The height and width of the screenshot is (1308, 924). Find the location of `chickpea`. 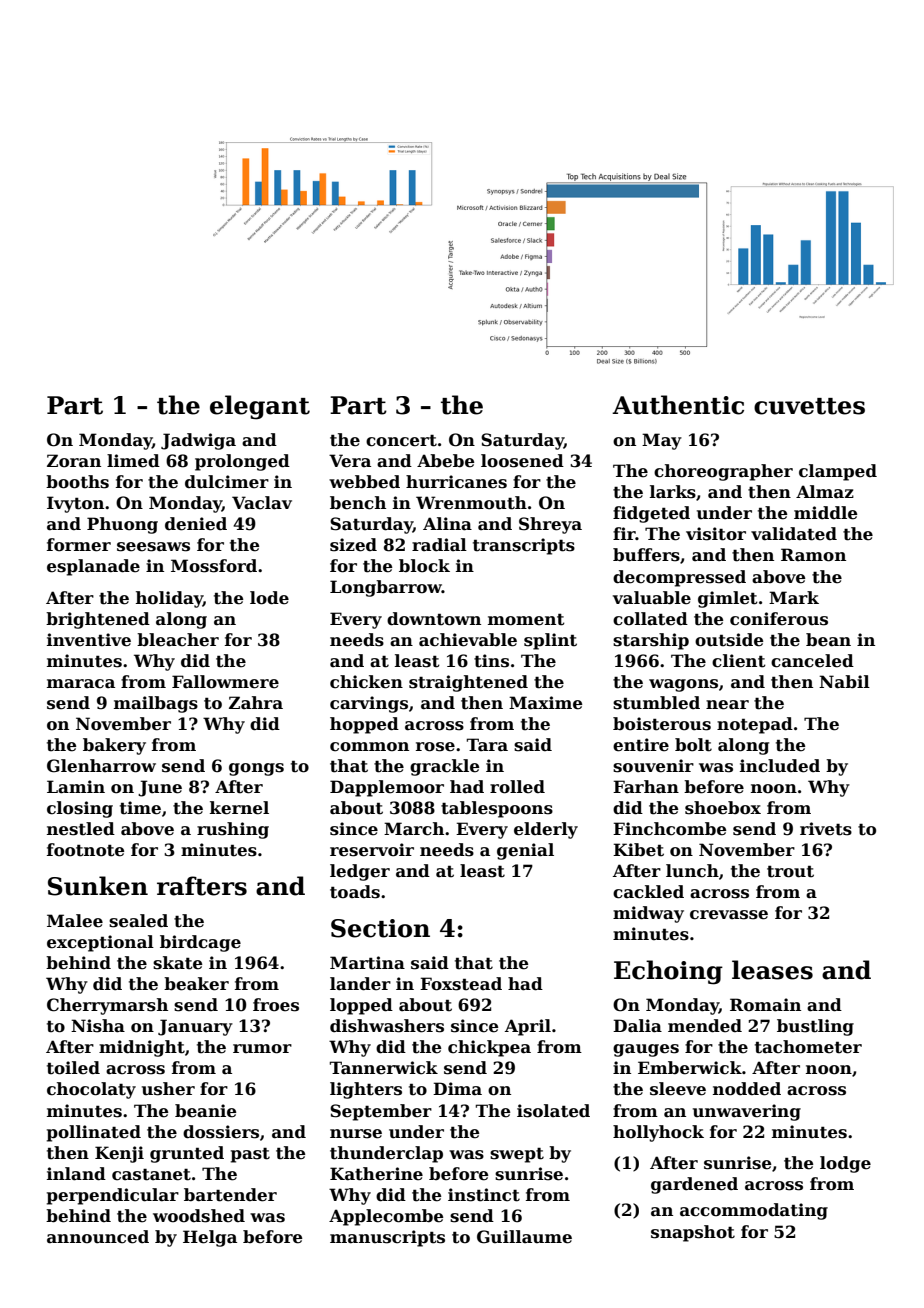

chickpea is located at coordinates (489, 1048).
